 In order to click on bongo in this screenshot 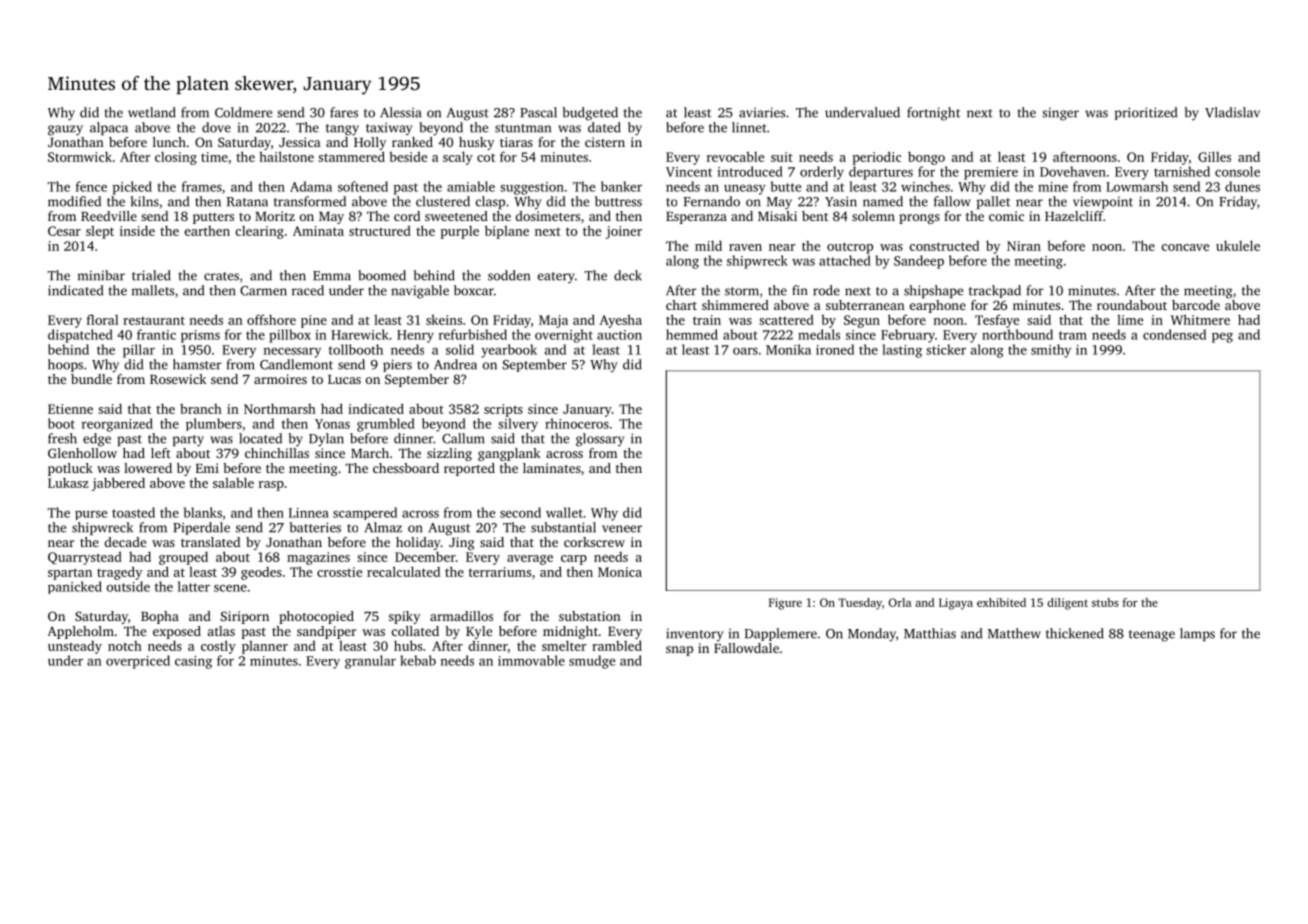, I will do `click(926, 158)`.
